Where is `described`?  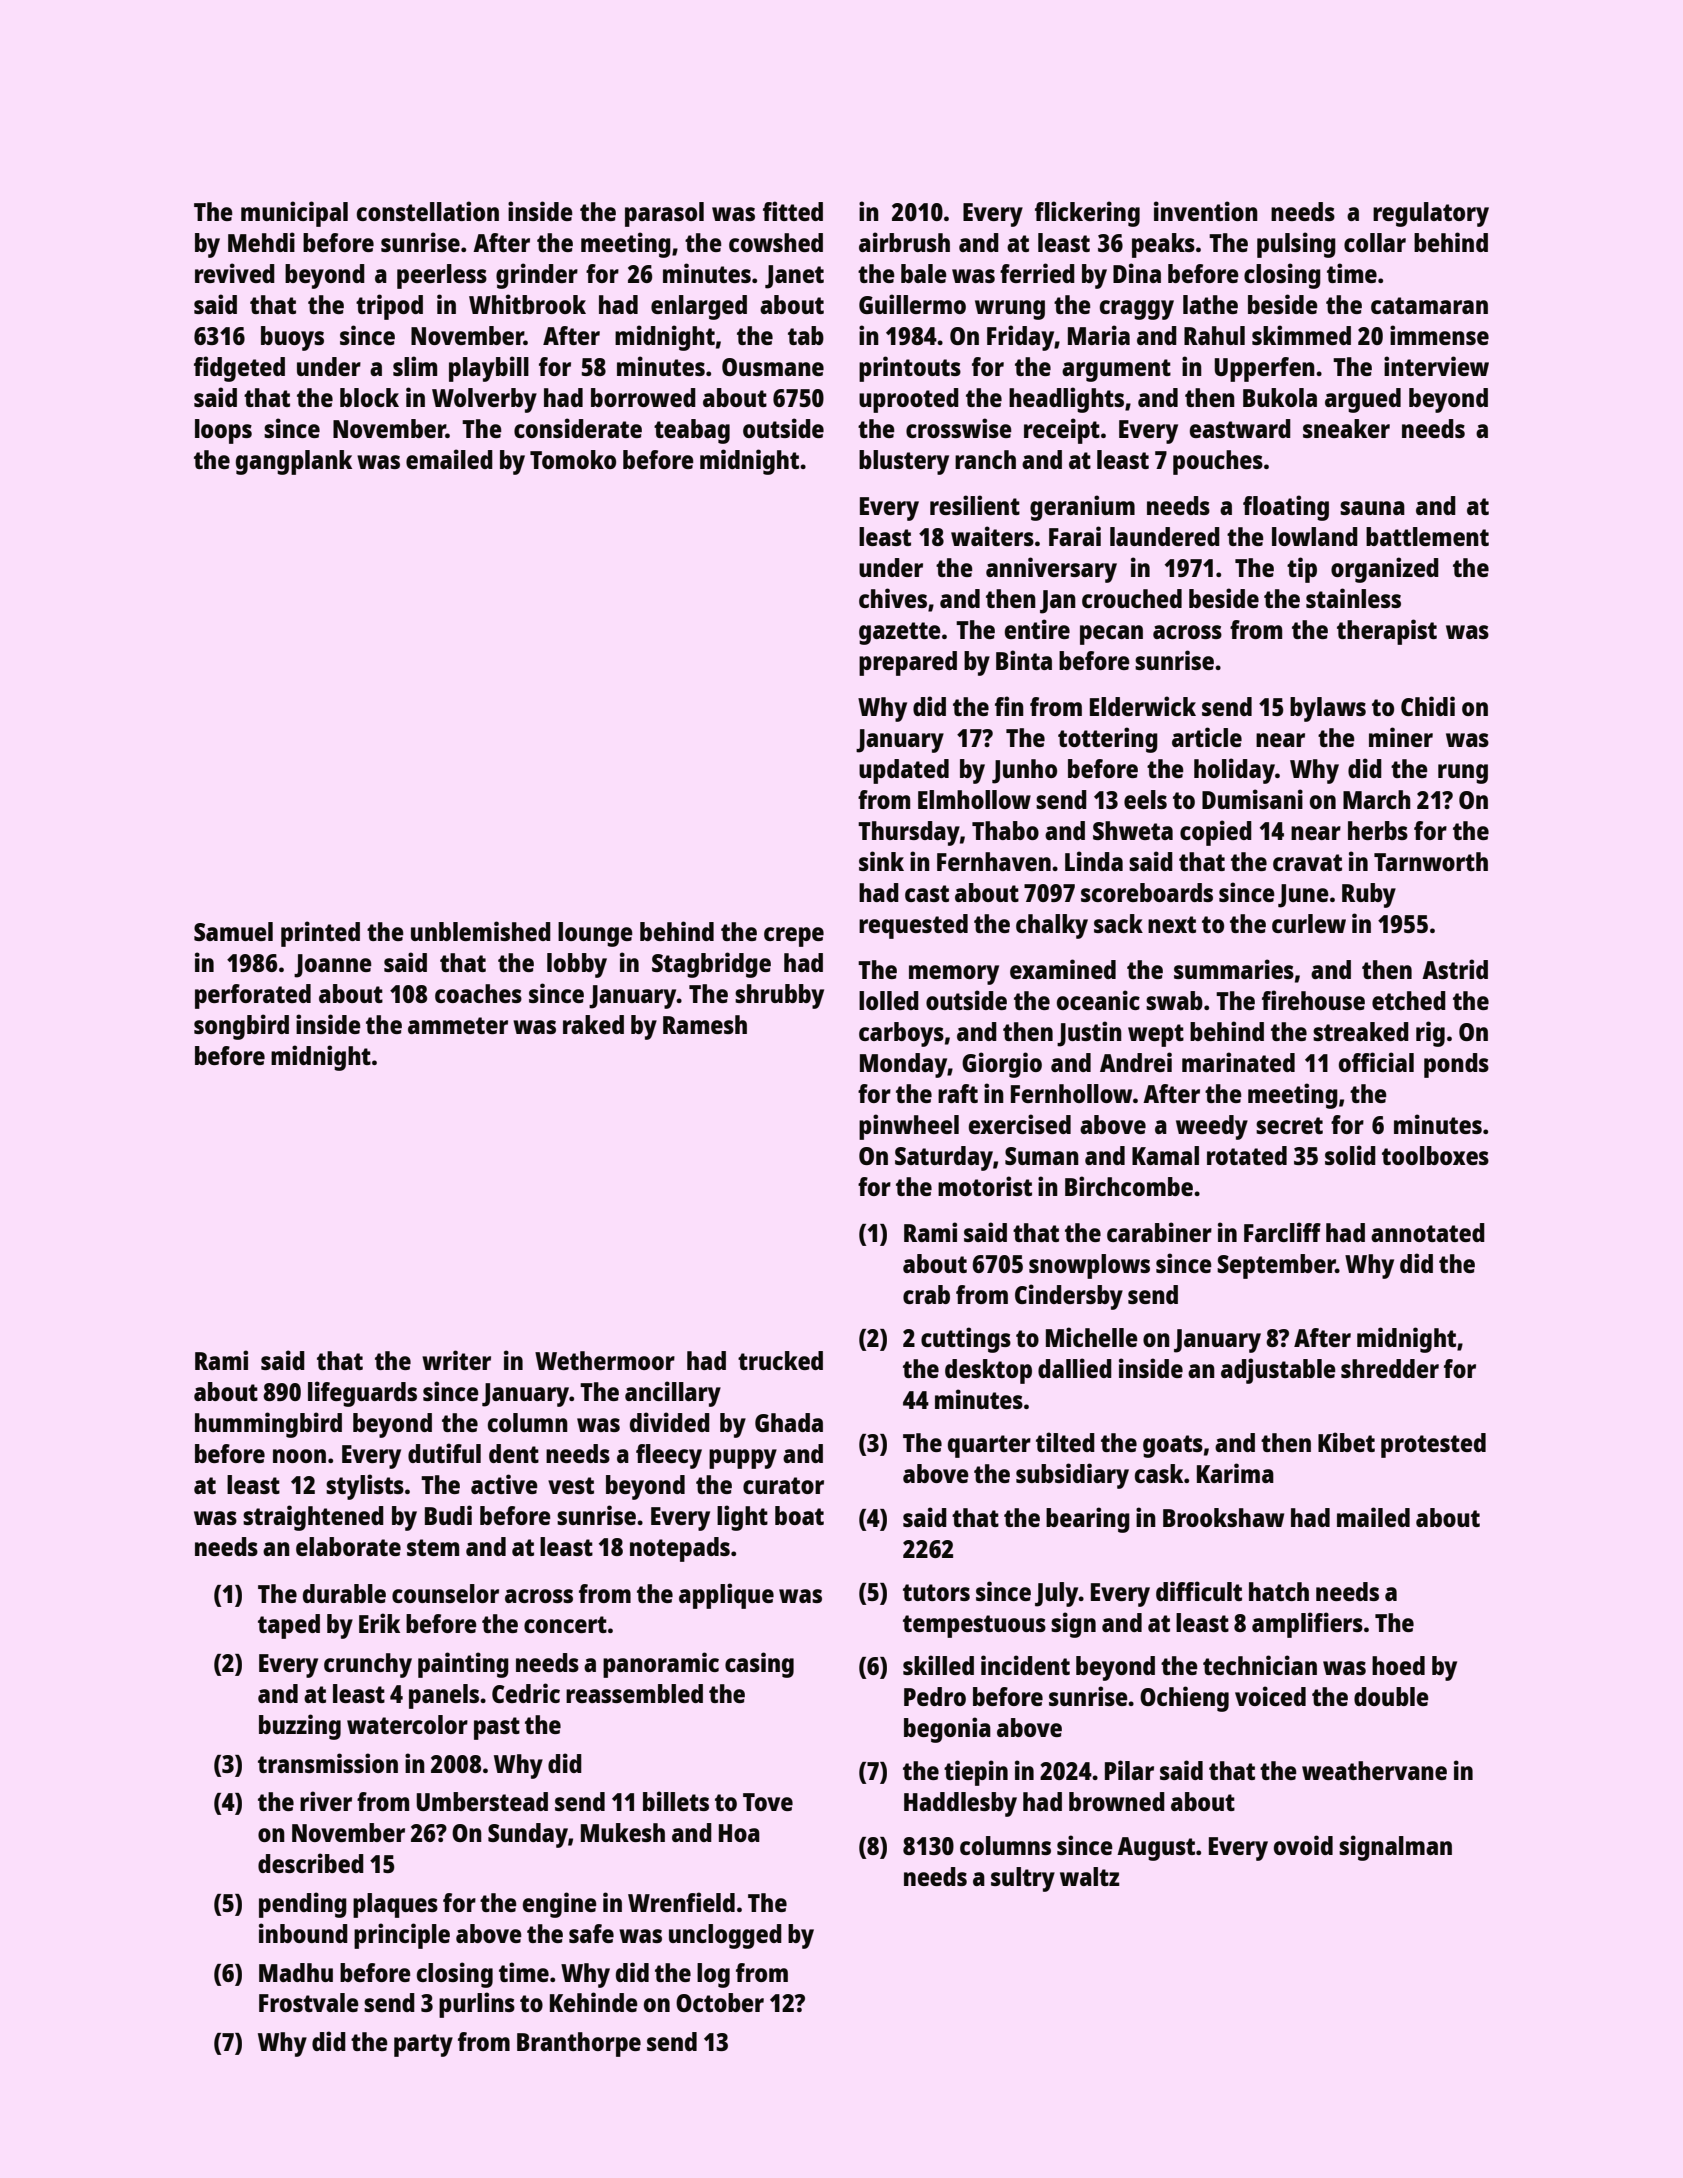 described is located at coordinates (311, 1863).
